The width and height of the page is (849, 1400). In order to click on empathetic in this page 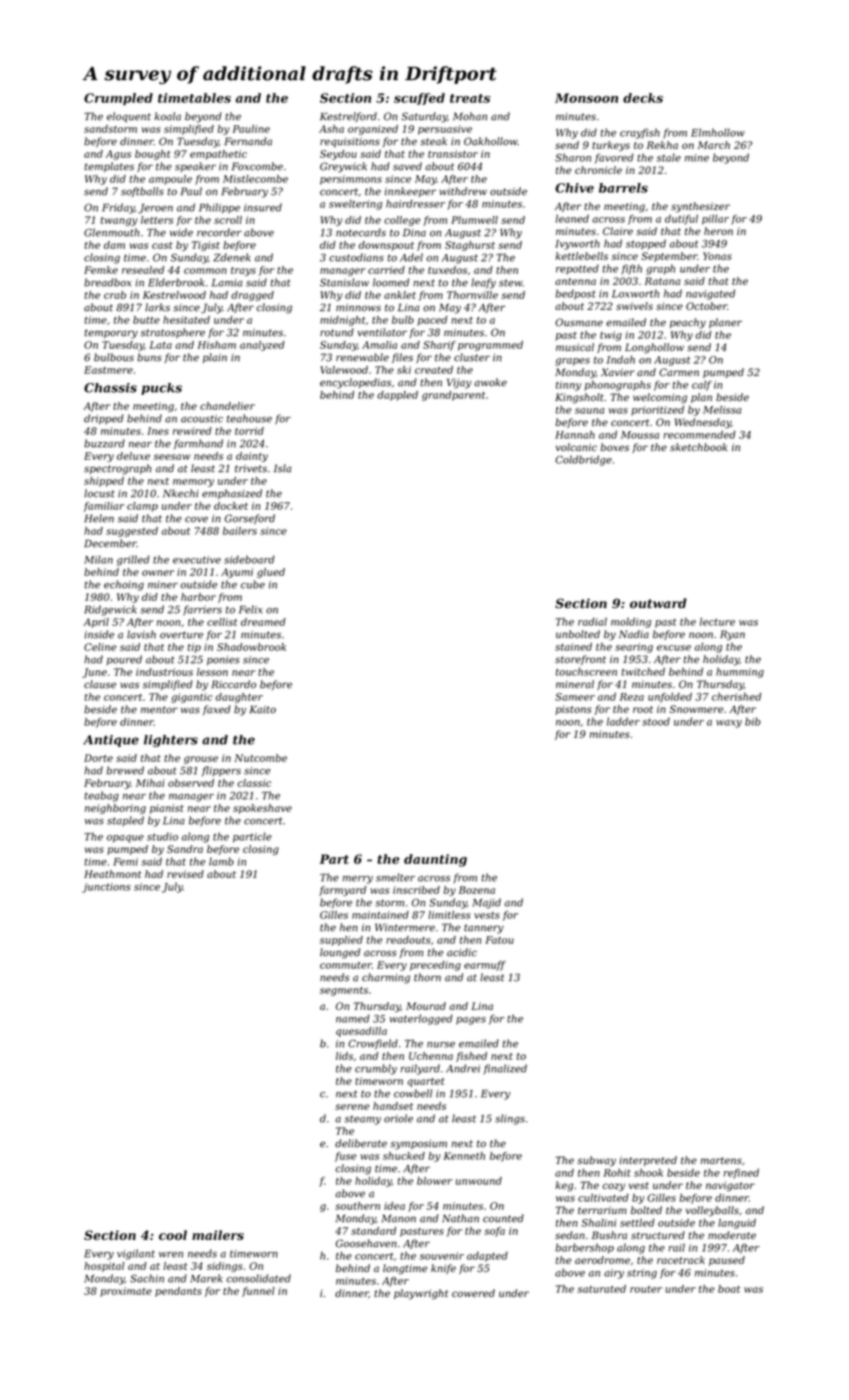, I will do `click(218, 155)`.
